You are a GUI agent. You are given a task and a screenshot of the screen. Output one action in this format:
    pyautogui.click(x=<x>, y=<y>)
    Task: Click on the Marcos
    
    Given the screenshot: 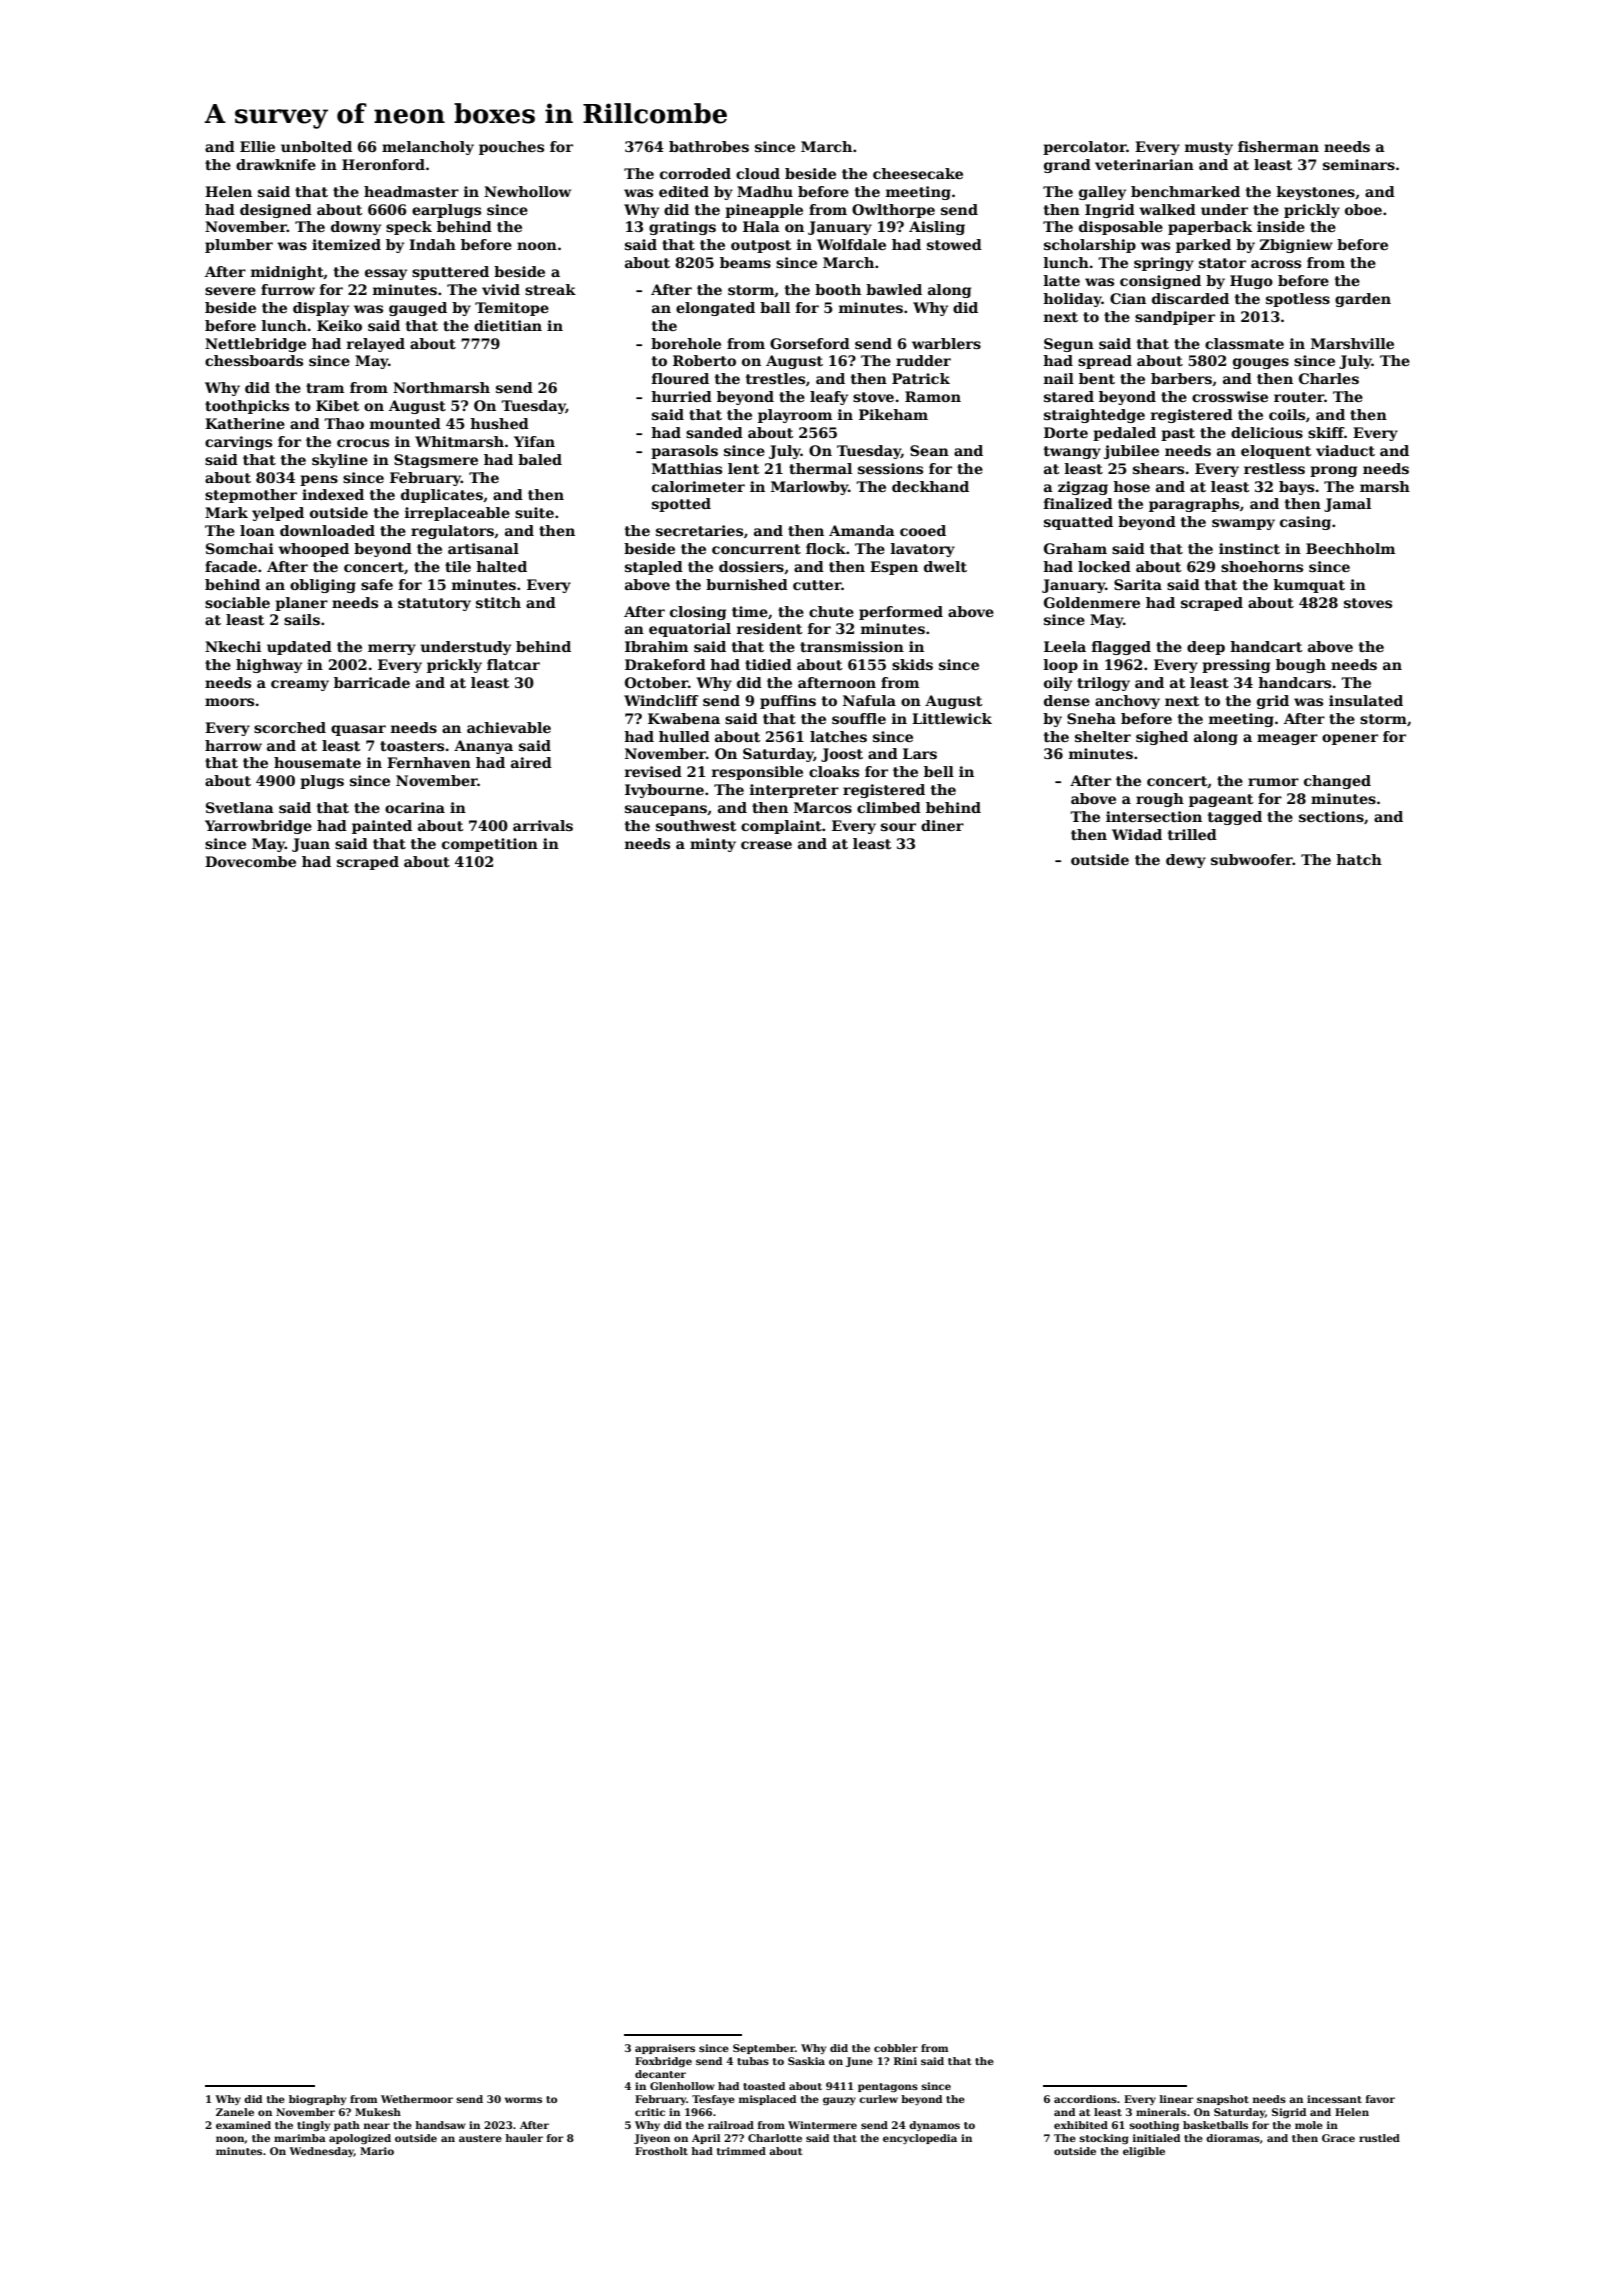 What is the action you would take?
    pyautogui.click(x=823, y=807)
